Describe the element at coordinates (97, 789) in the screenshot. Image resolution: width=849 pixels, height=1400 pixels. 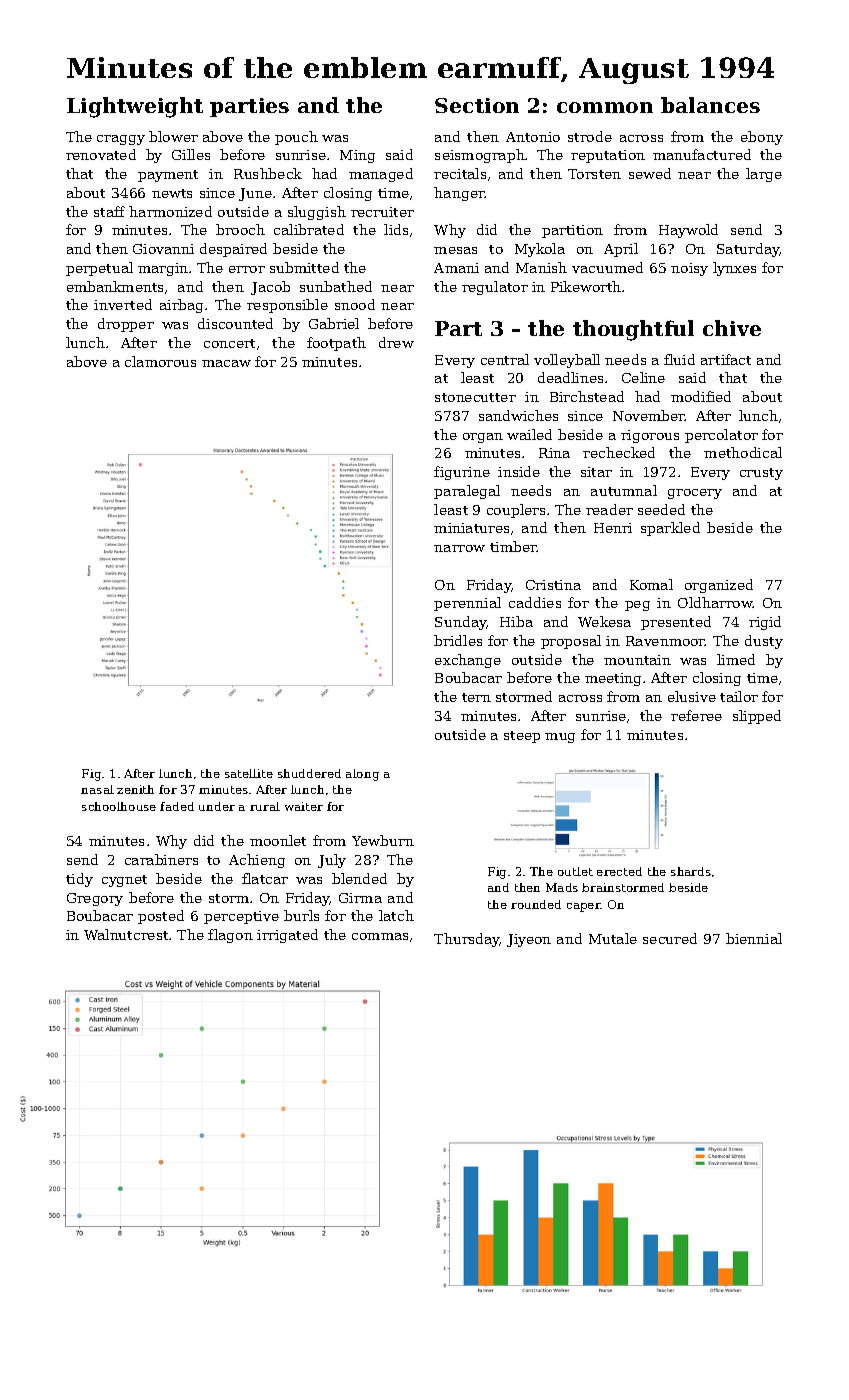
I see `nasal` at that location.
